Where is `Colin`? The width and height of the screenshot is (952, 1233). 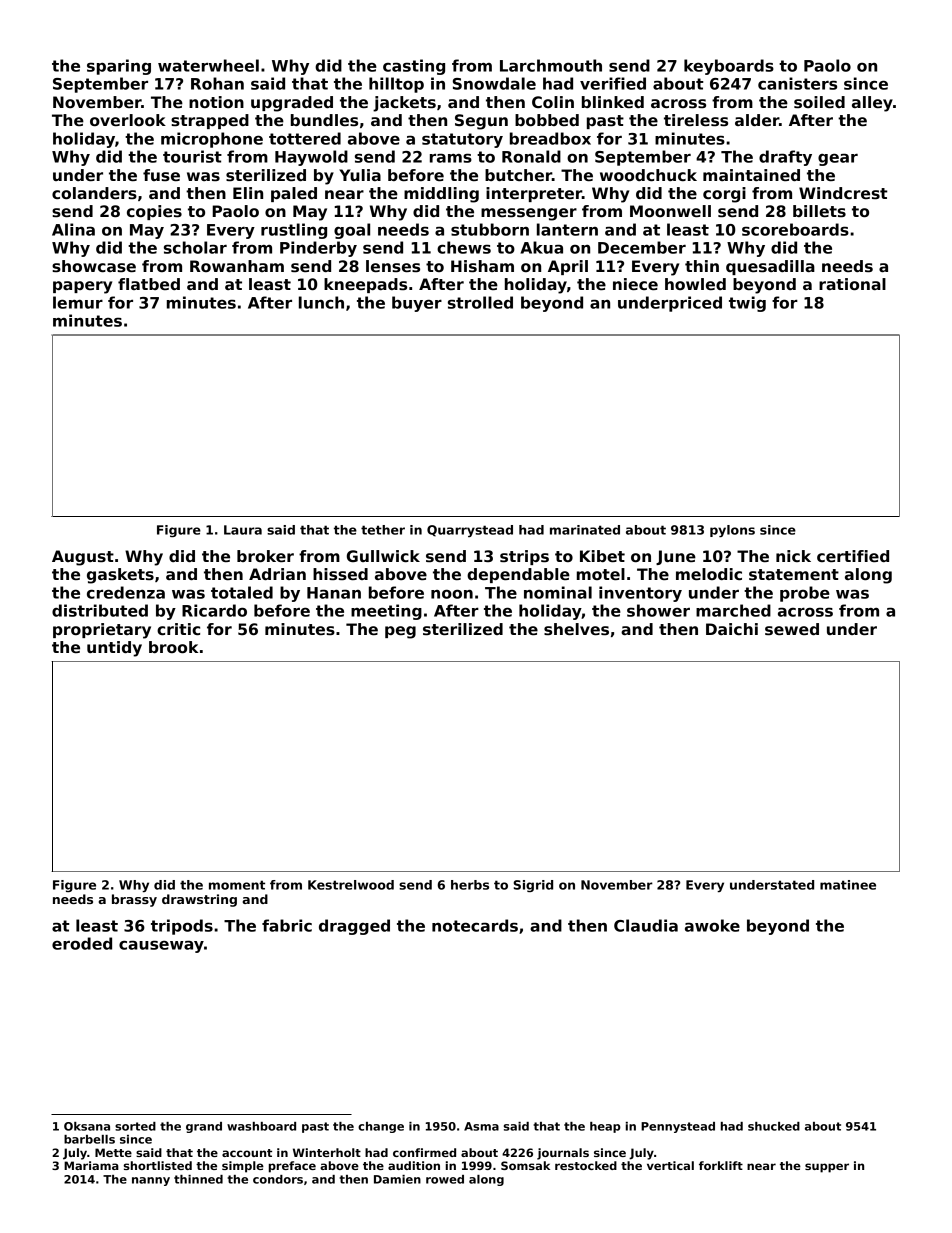 Colin is located at coordinates (553, 102).
